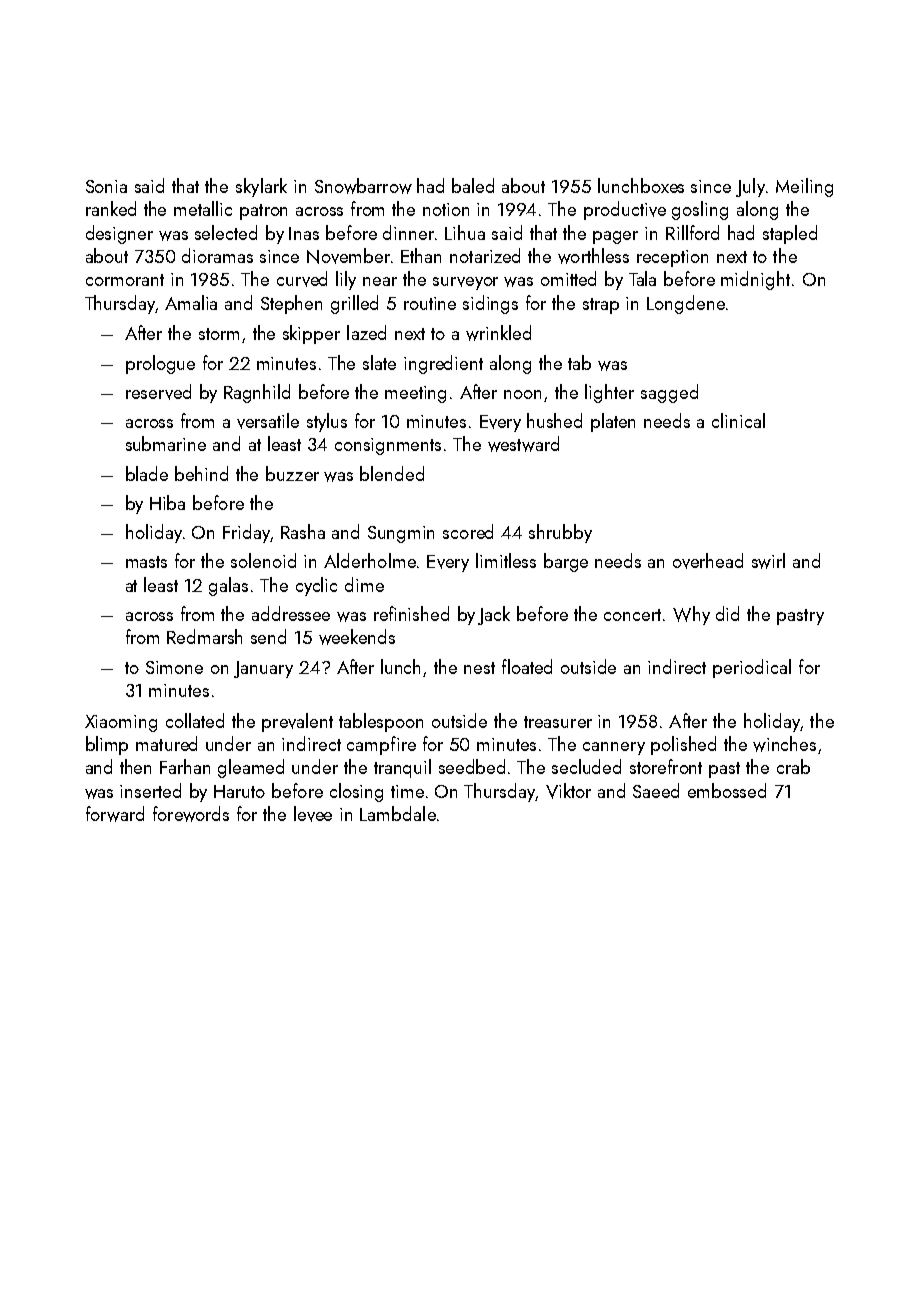  What do you see at coordinates (527, 666) in the image?
I see `floated` at bounding box center [527, 666].
